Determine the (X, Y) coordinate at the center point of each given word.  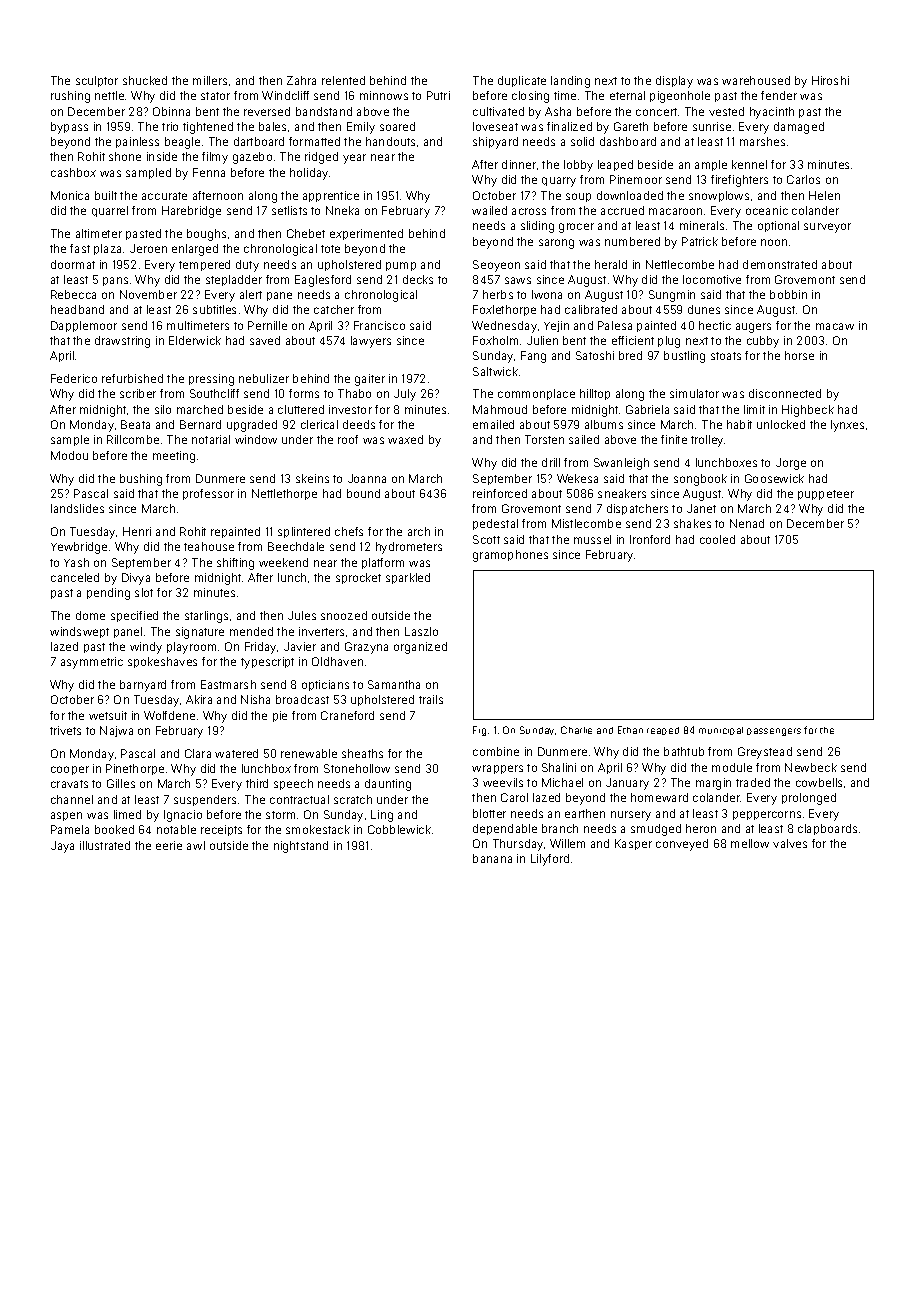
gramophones (510, 556)
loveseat (495, 126)
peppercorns (767, 815)
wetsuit (108, 715)
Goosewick (774, 478)
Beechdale (296, 546)
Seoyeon (496, 266)
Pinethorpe (135, 769)
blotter (489, 813)
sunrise (712, 126)
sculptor (97, 81)
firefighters (739, 181)
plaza (107, 249)
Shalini (559, 767)
